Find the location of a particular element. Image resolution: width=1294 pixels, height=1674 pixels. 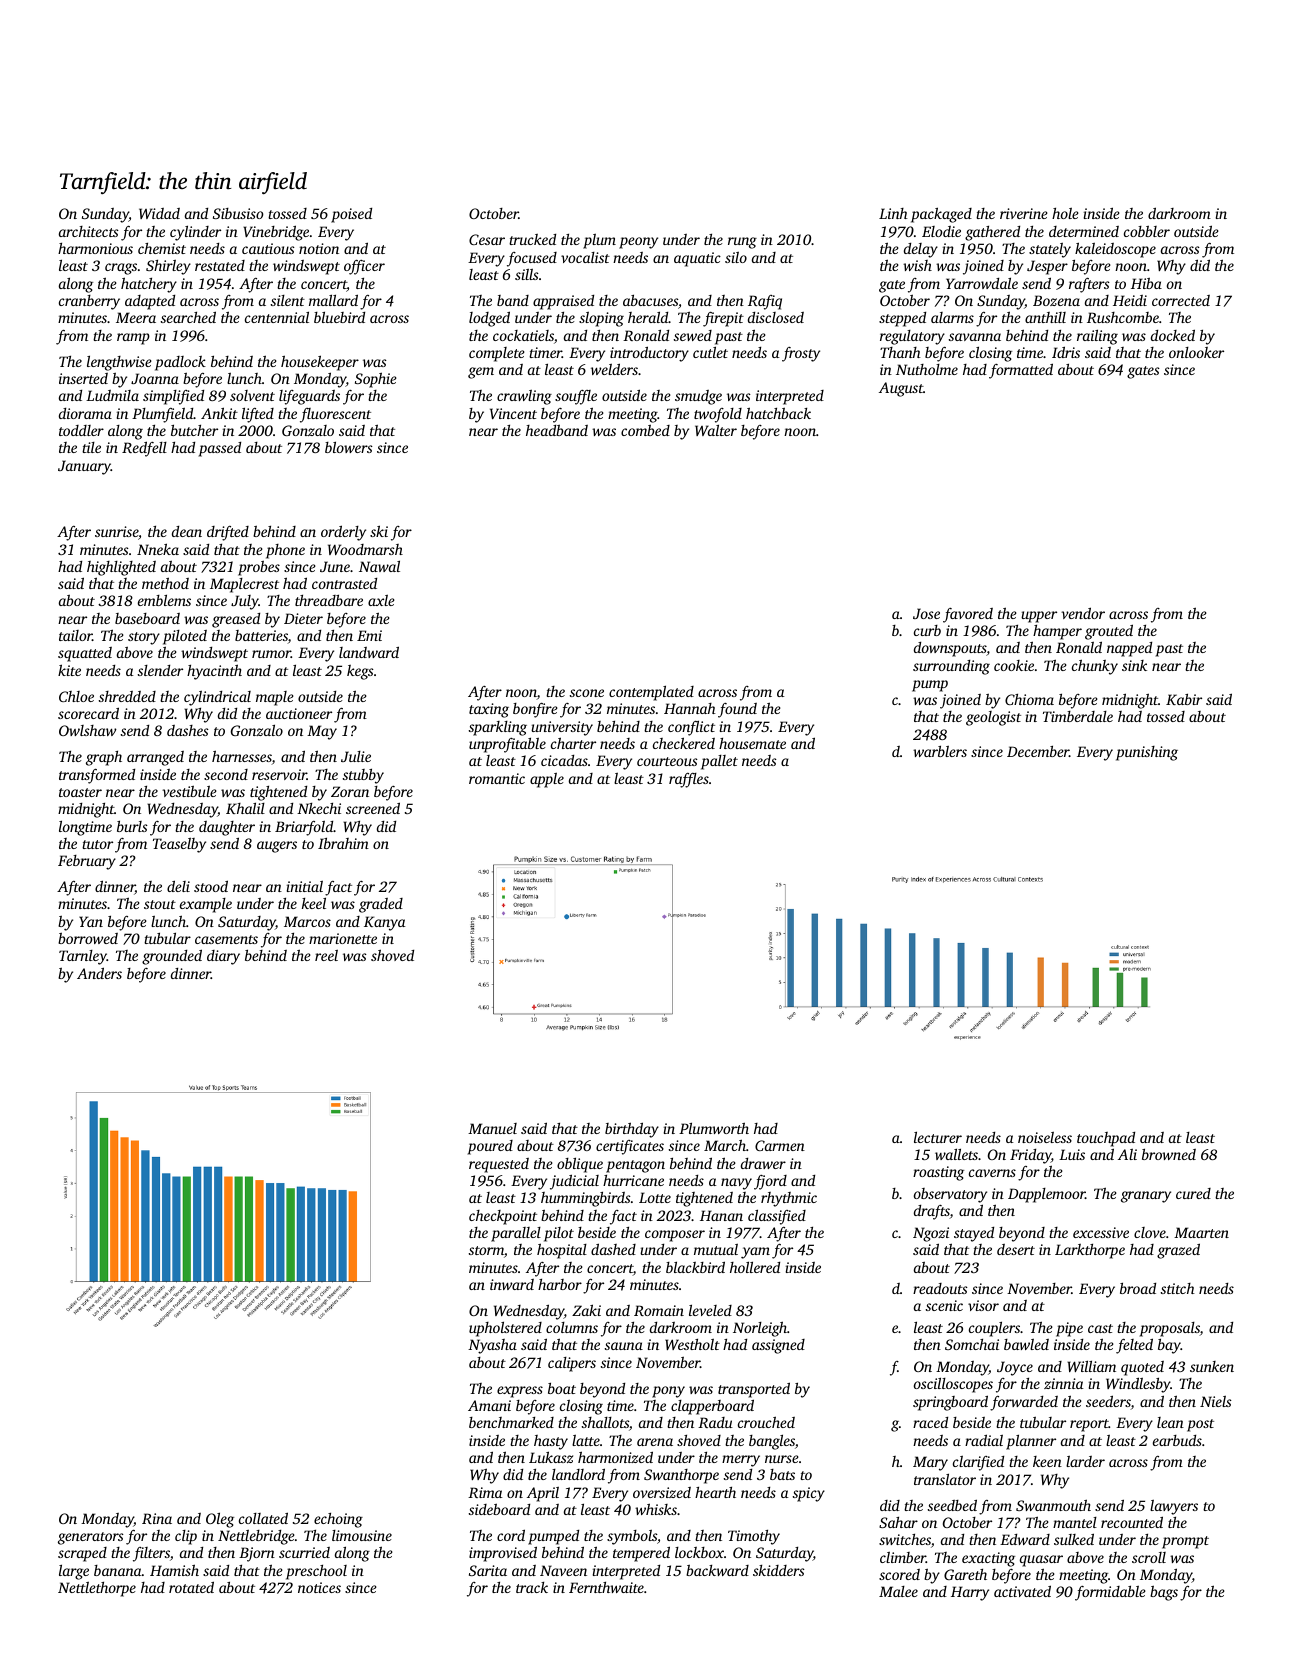

scone is located at coordinates (587, 693).
